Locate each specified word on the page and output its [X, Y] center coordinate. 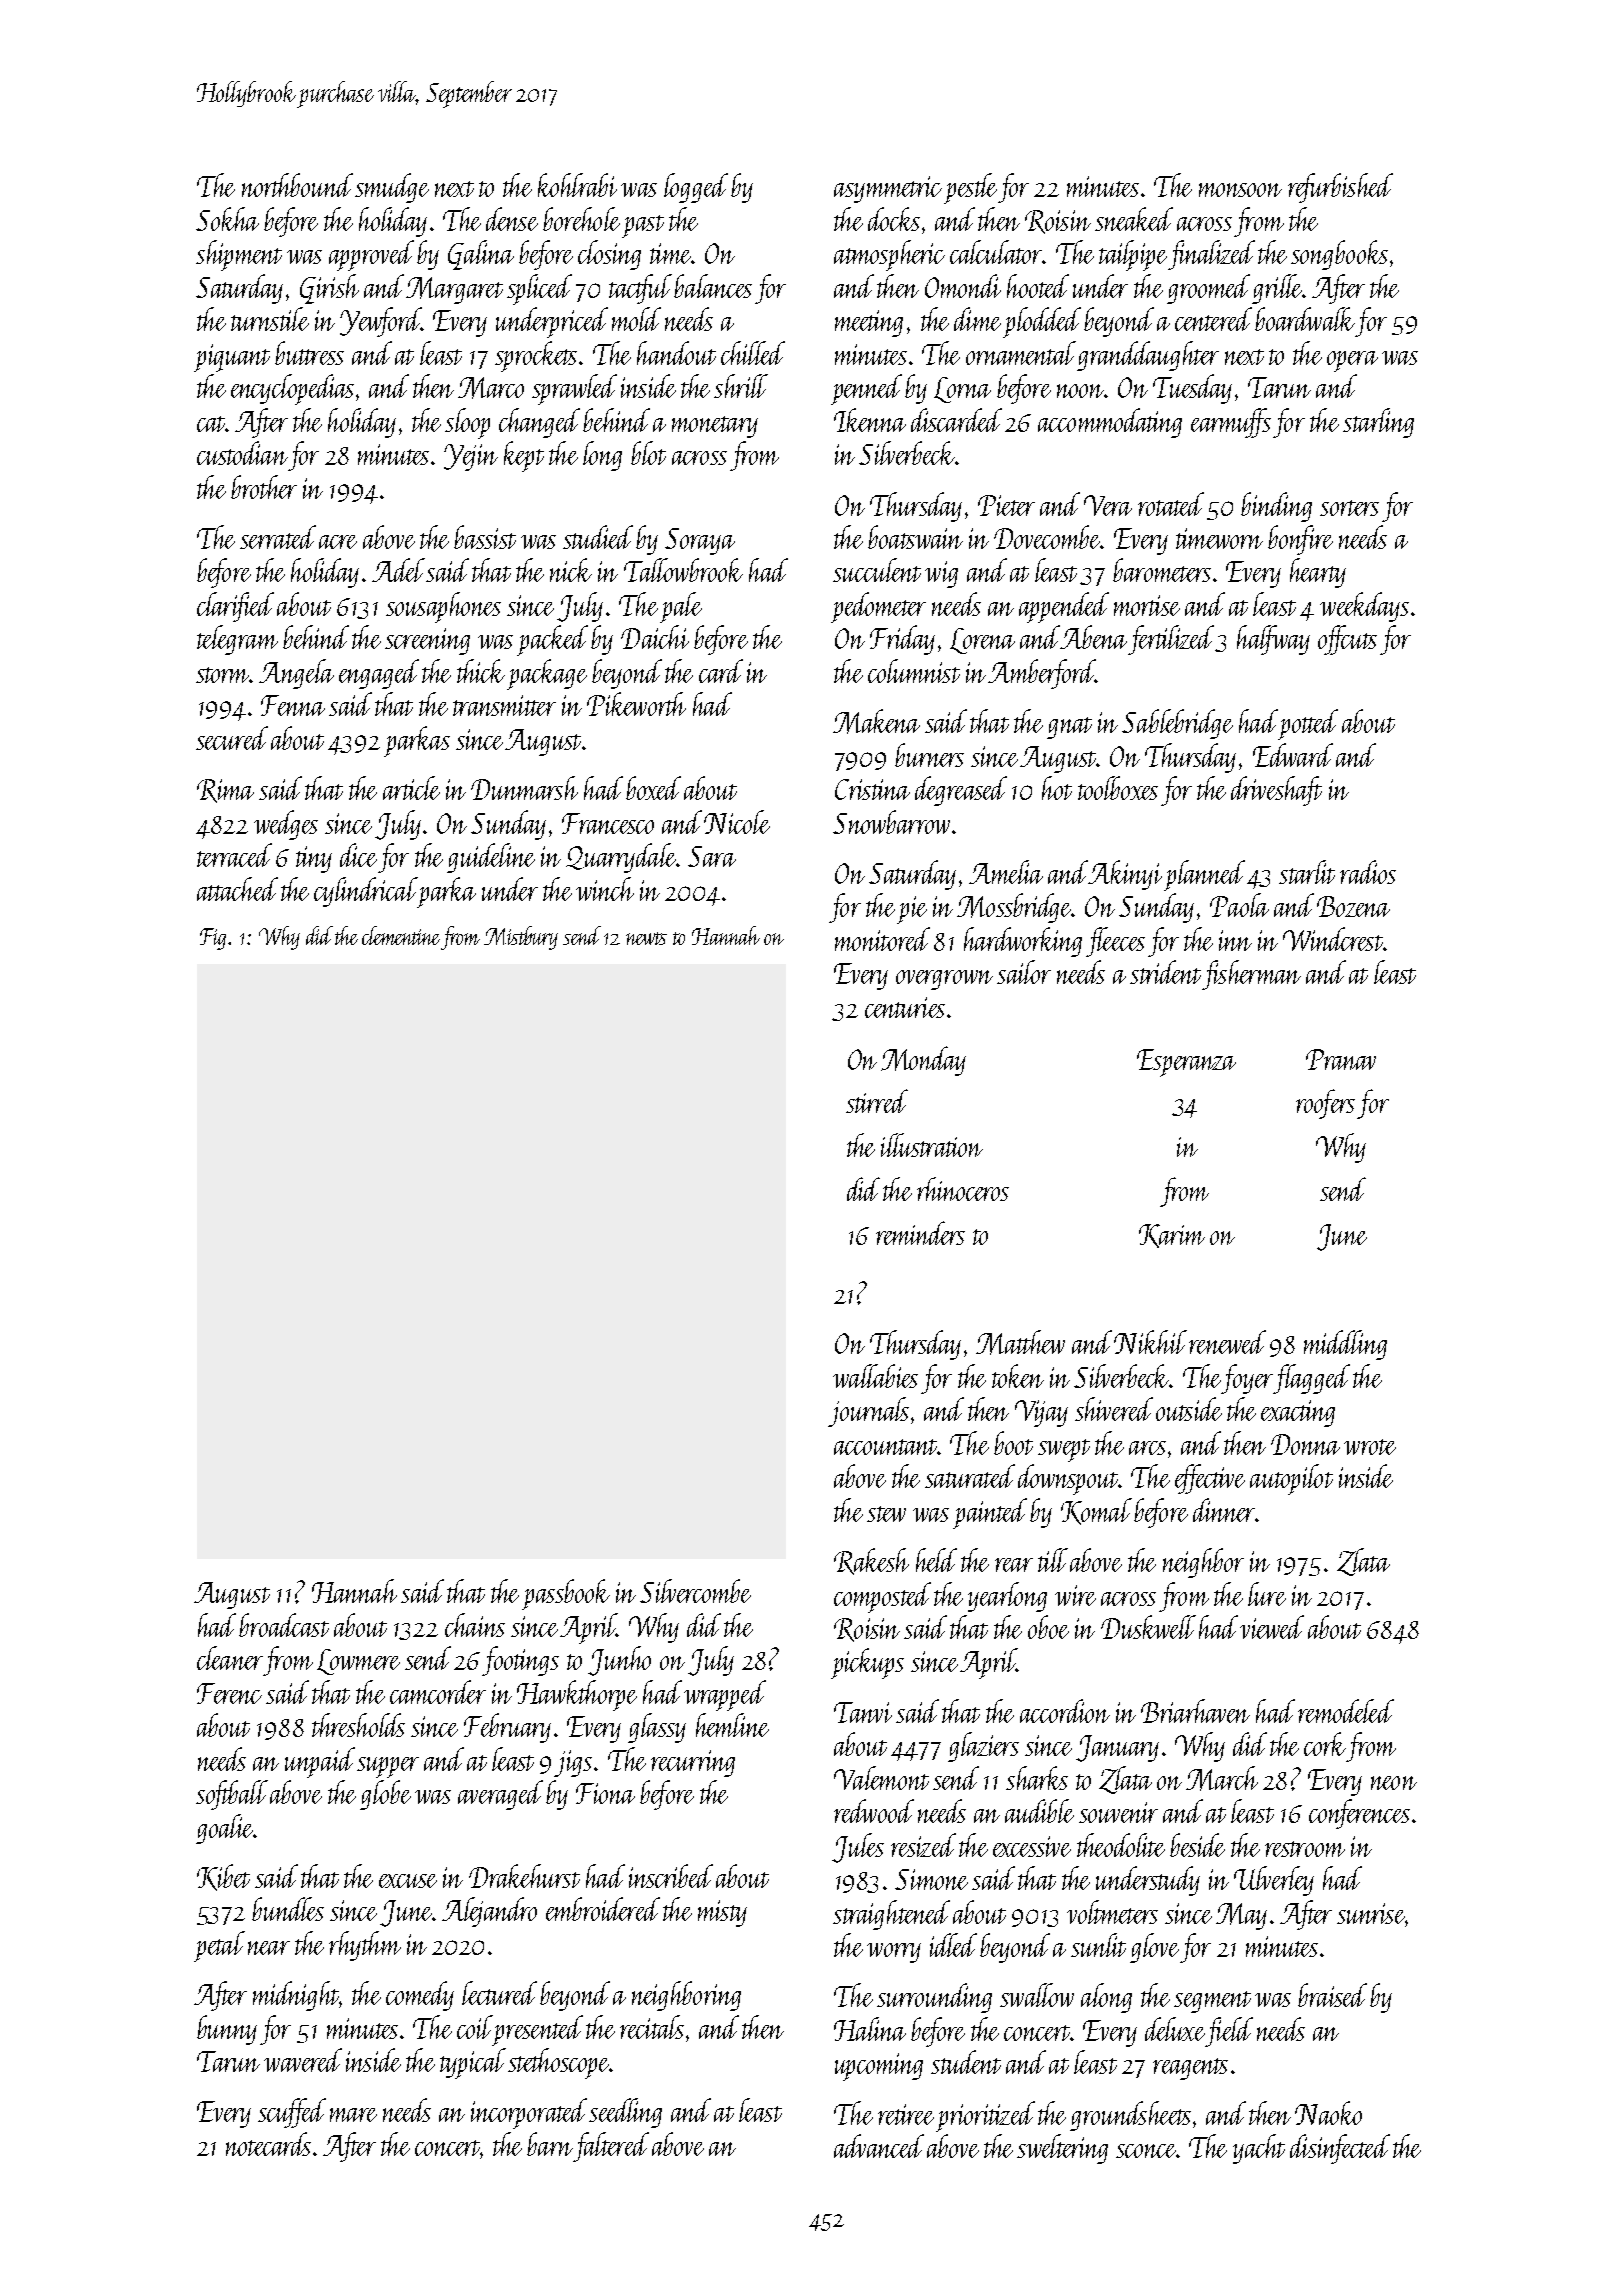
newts [646, 938]
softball [232, 1795]
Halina [870, 2029]
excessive [1032, 1846]
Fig [213, 939]
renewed [1227, 1342]
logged [696, 188]
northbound [297, 185]
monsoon [1240, 190]
